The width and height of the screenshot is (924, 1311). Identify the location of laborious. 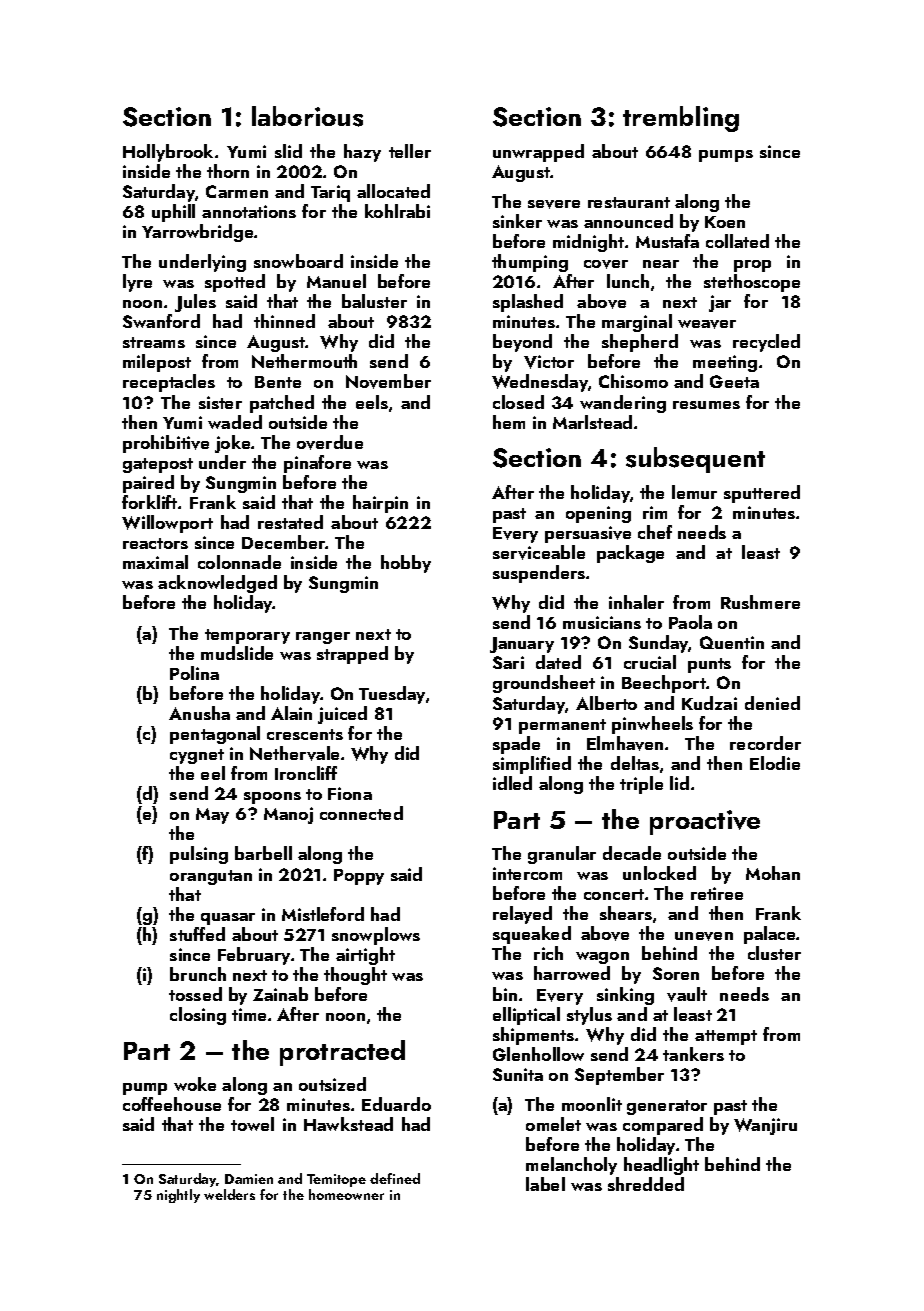
(307, 116).
